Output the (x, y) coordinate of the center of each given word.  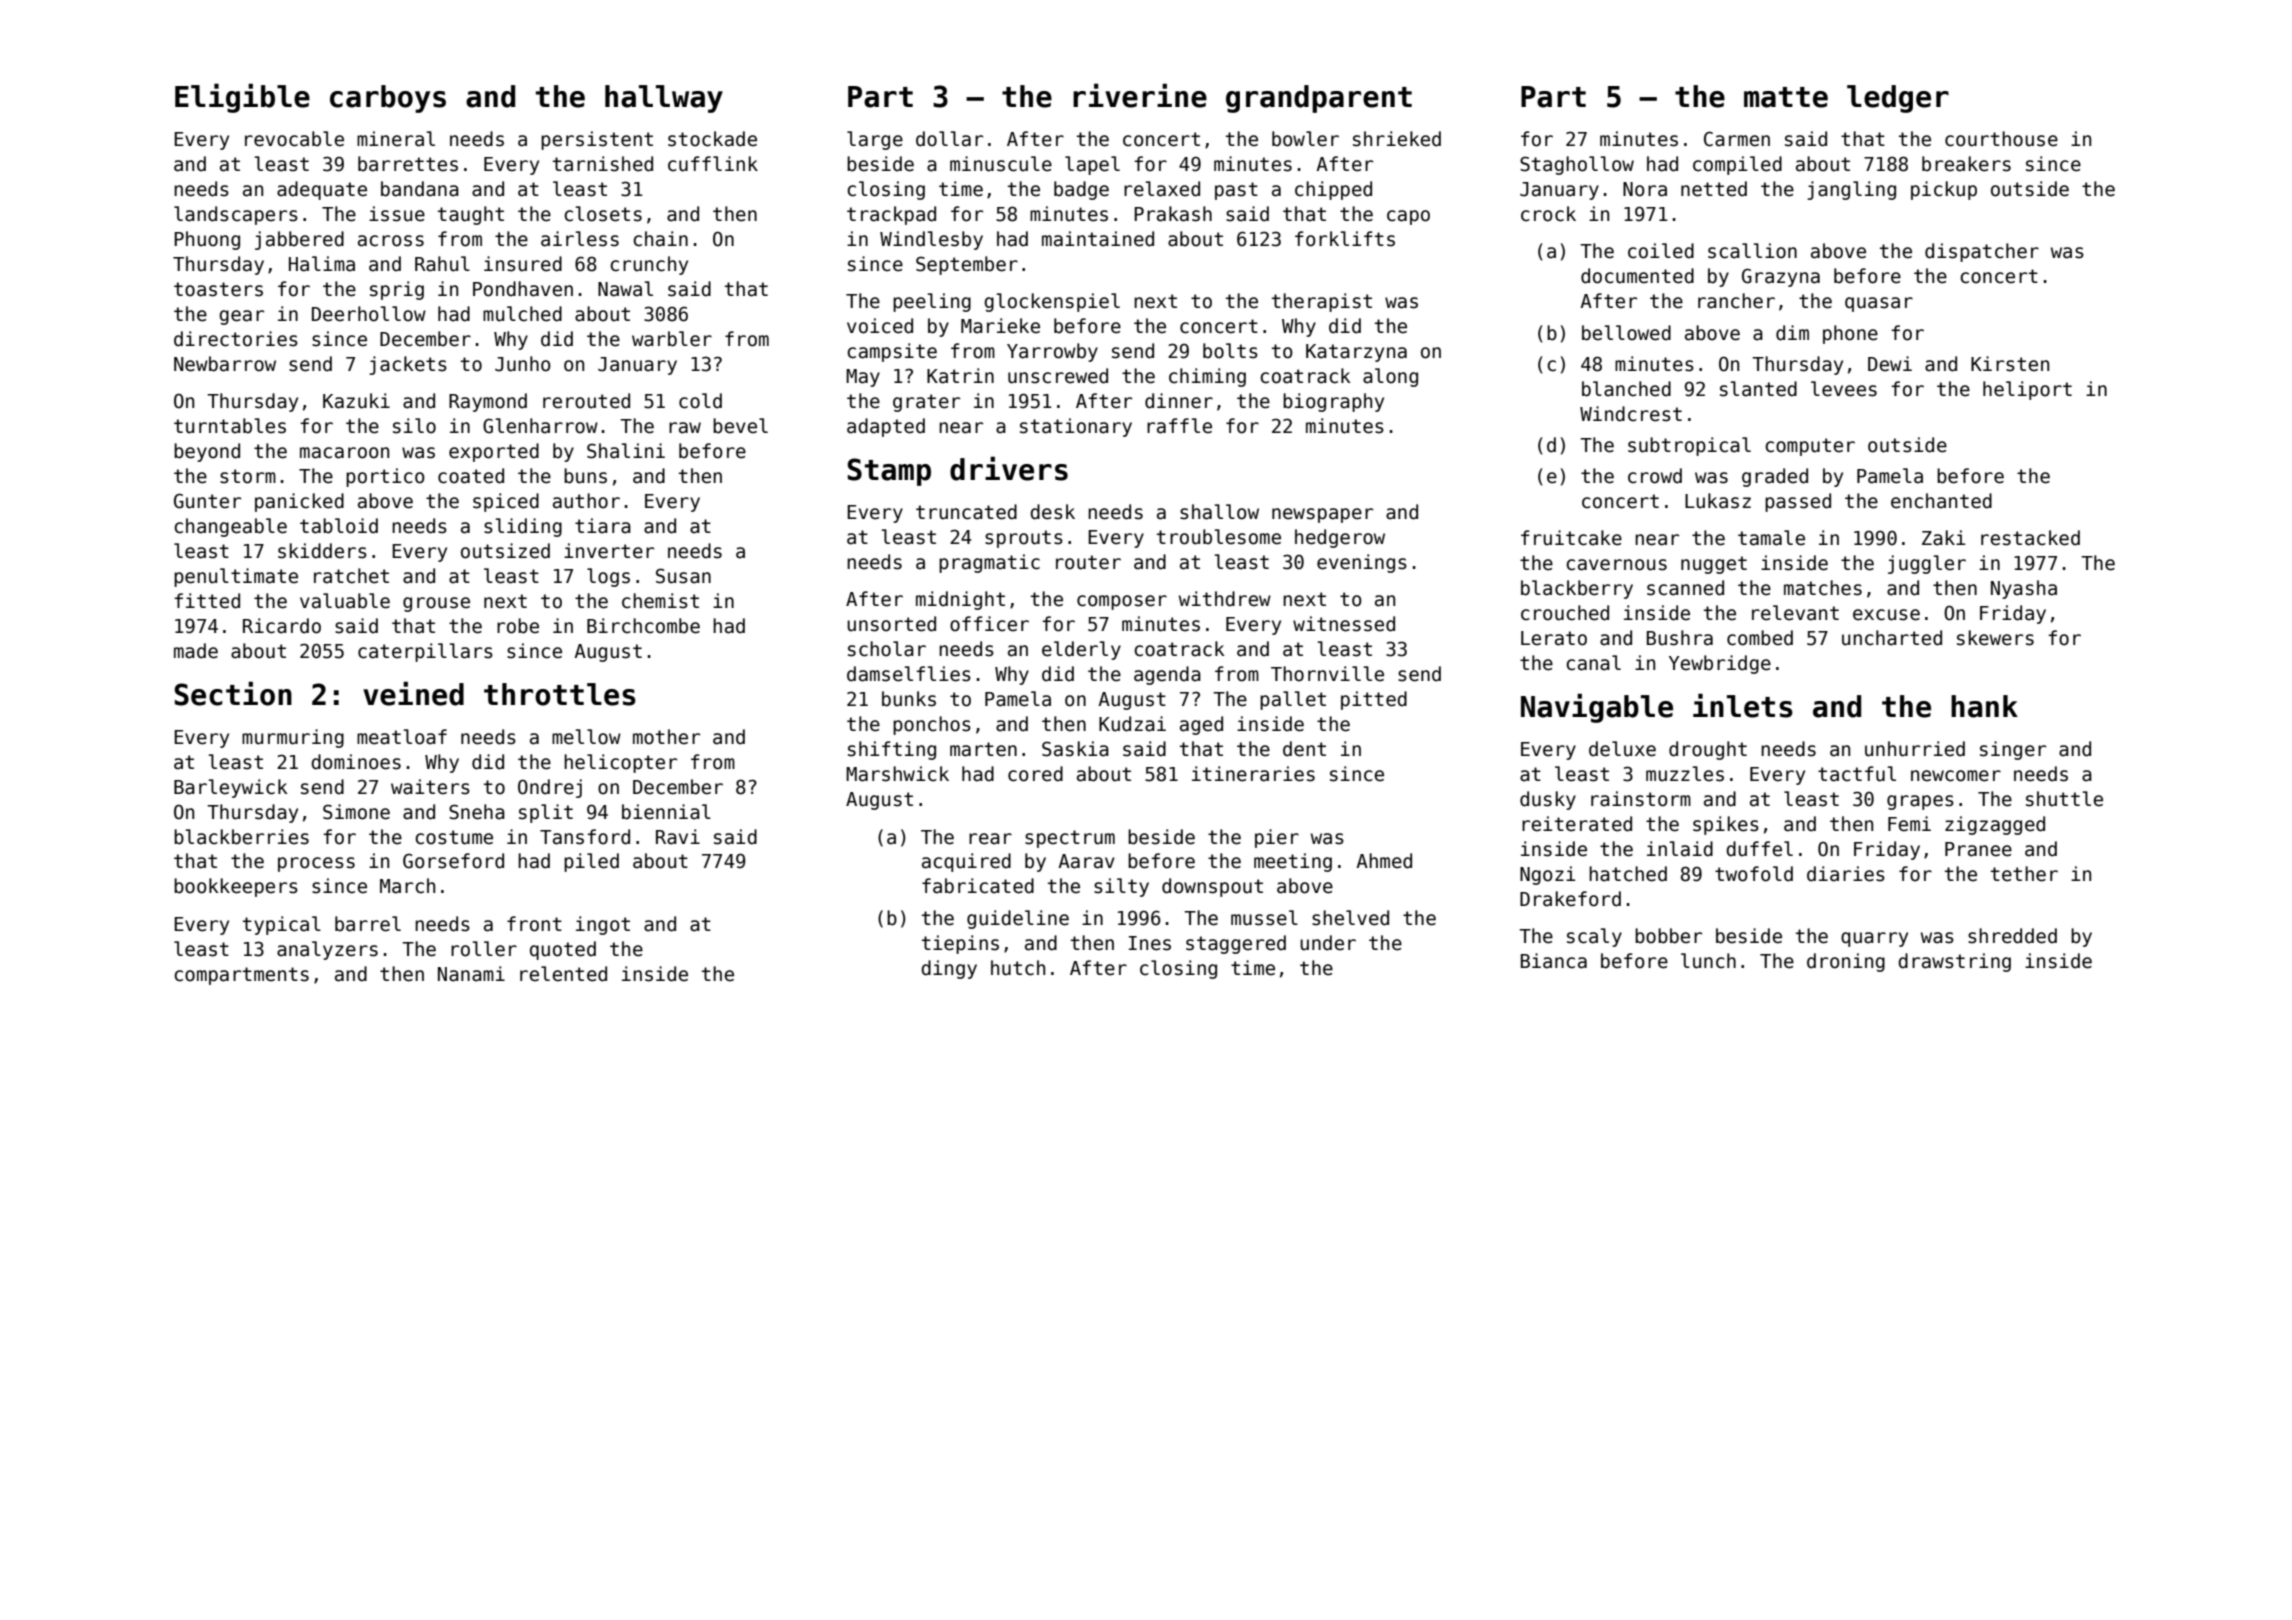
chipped (1333, 190)
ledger (1898, 99)
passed (1798, 502)
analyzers (327, 950)
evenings (1362, 563)
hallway (664, 99)
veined (413, 693)
